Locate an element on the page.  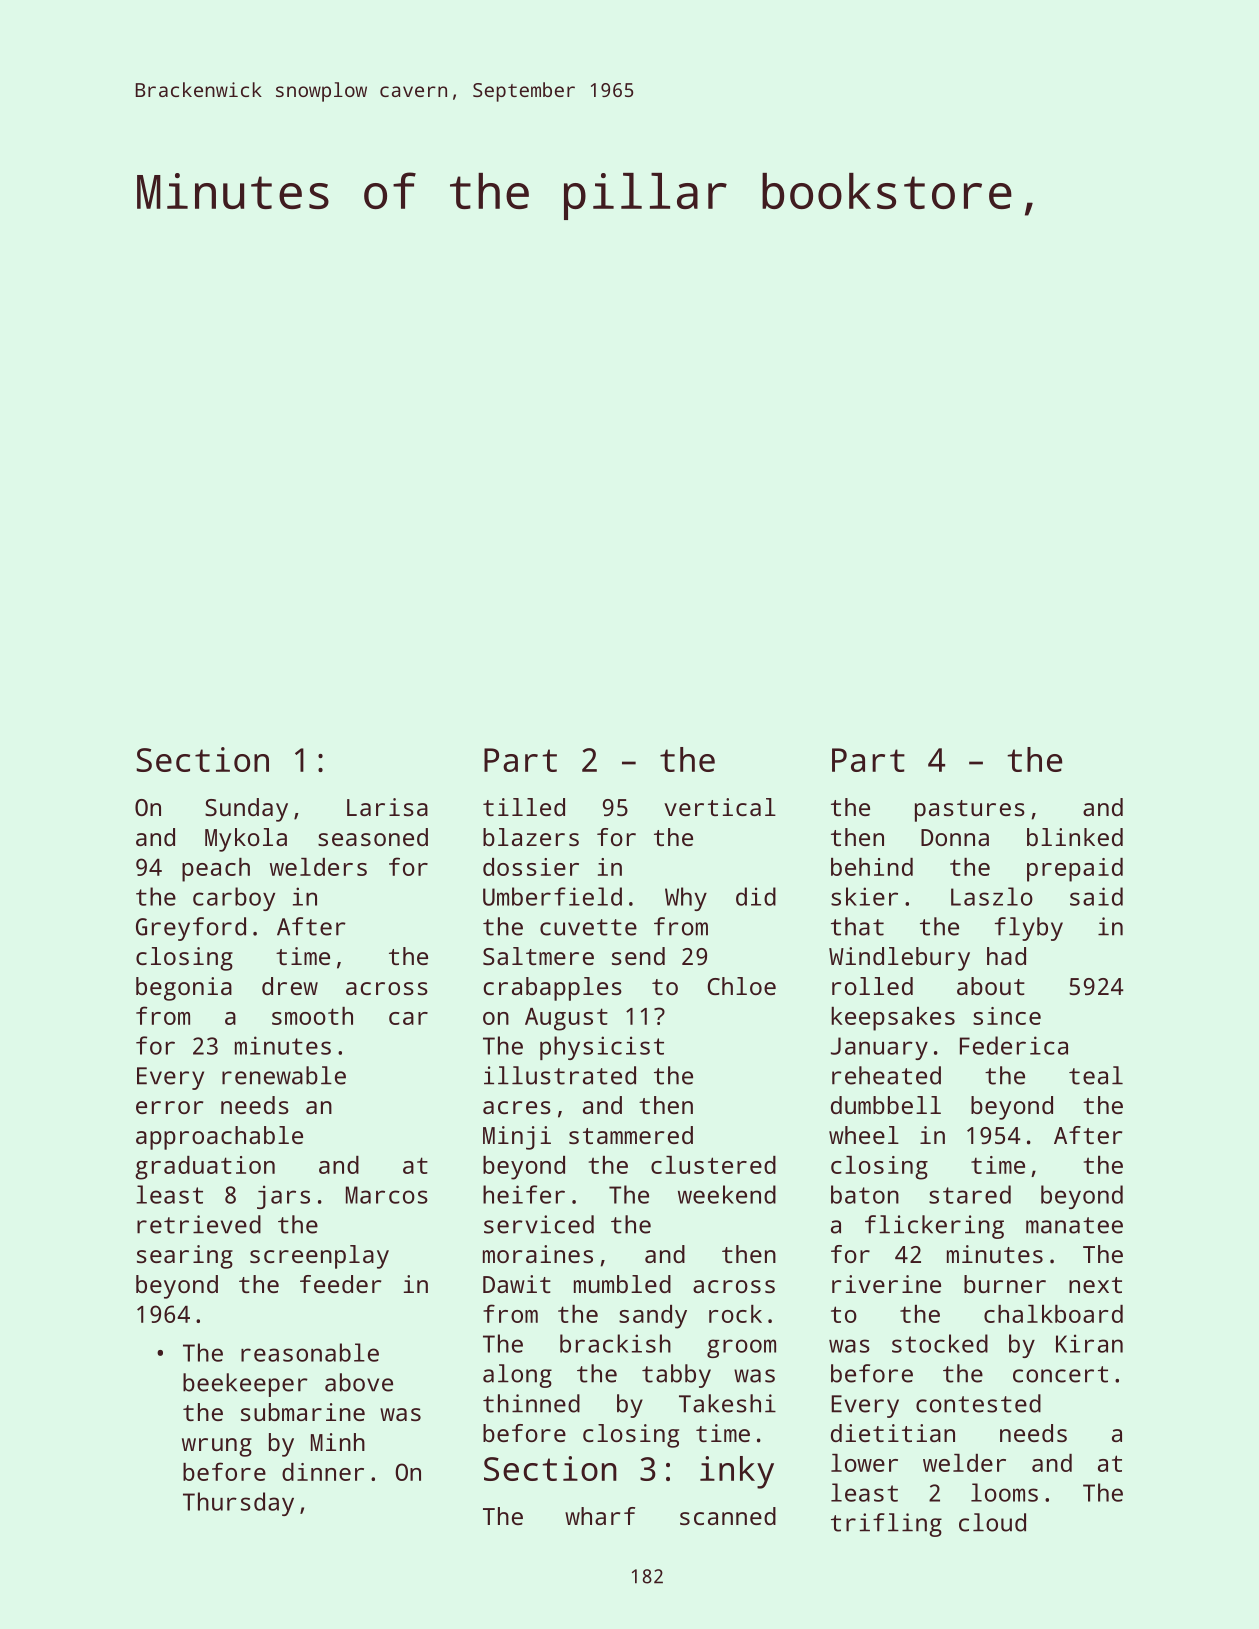
about is located at coordinates (991, 986).
